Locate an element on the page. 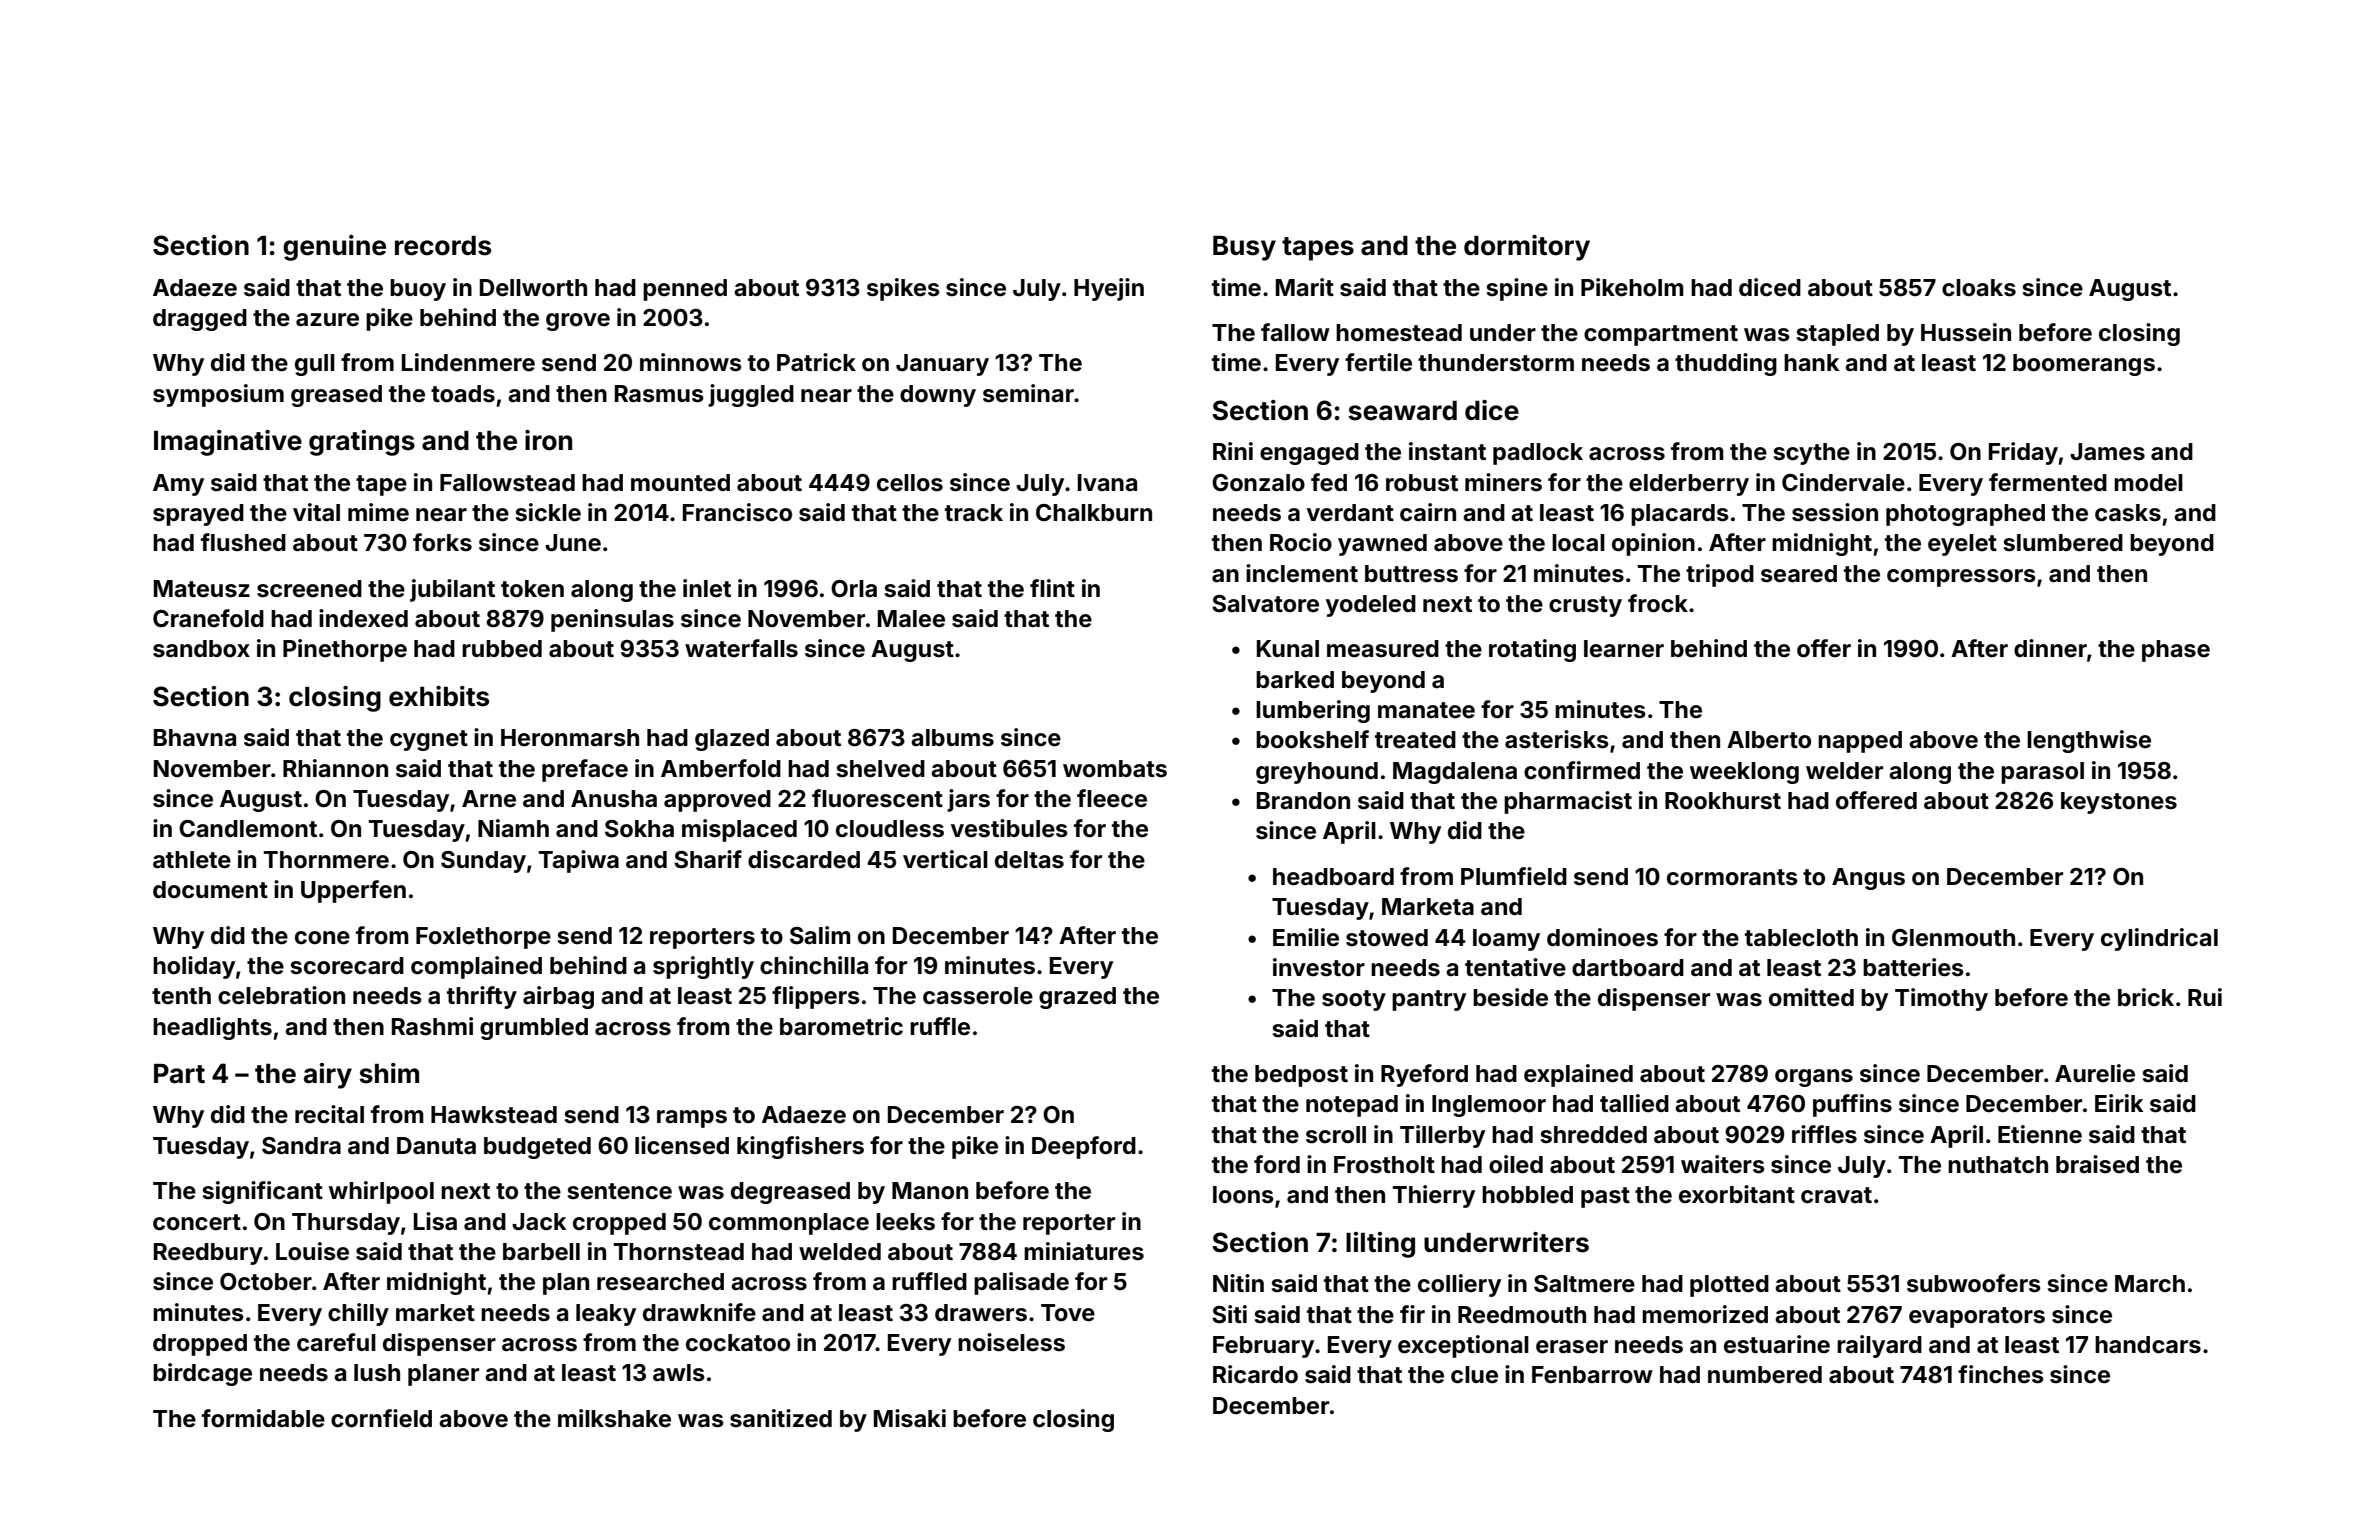  penned is located at coordinates (685, 290).
